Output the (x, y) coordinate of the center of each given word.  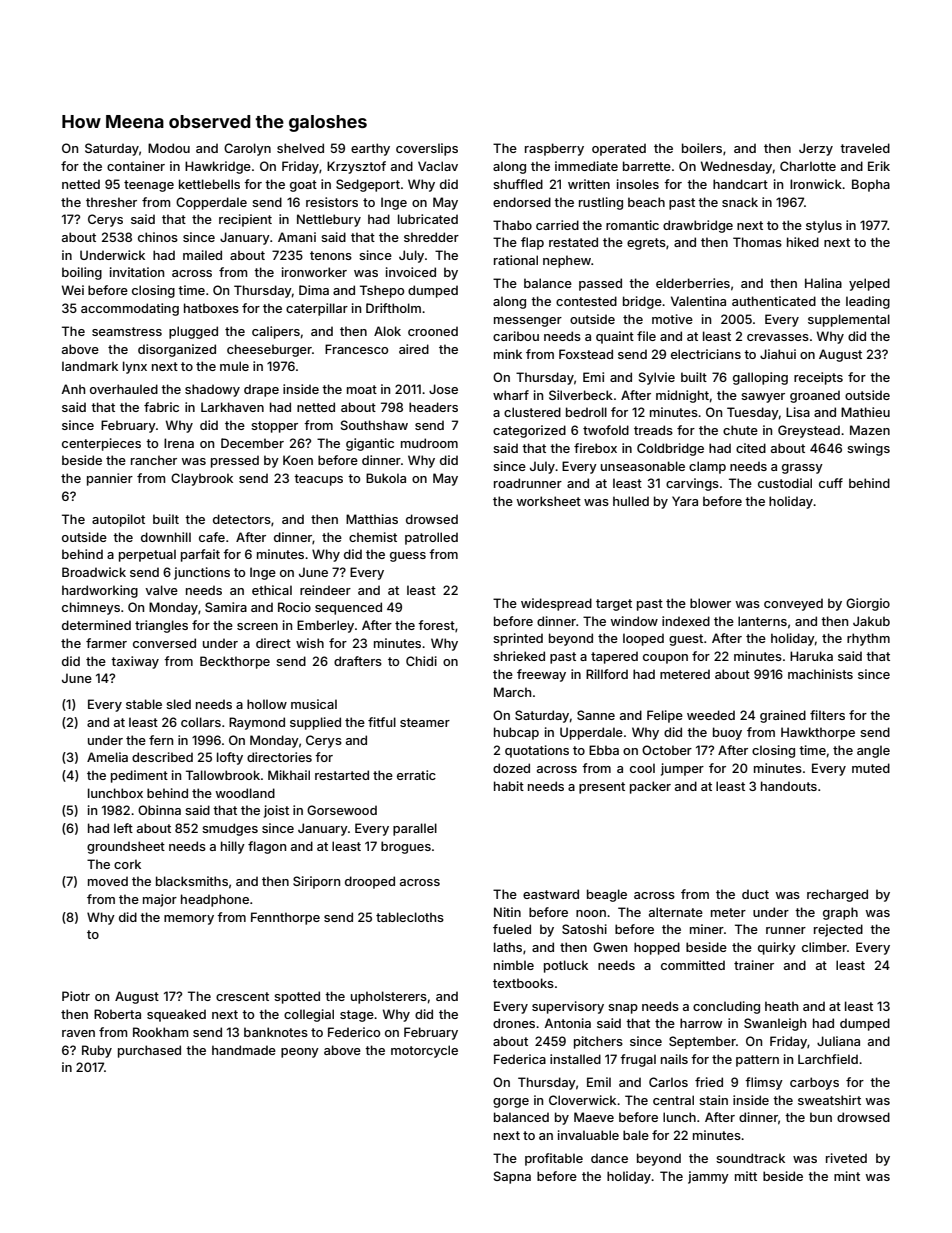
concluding (726, 1007)
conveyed (793, 604)
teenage (149, 186)
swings (868, 449)
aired (414, 349)
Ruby (97, 1051)
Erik (879, 166)
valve (161, 590)
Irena (179, 443)
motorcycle (424, 1051)
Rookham (160, 1032)
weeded (711, 715)
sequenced (348, 608)
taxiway (135, 662)
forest (436, 625)
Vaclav (438, 166)
